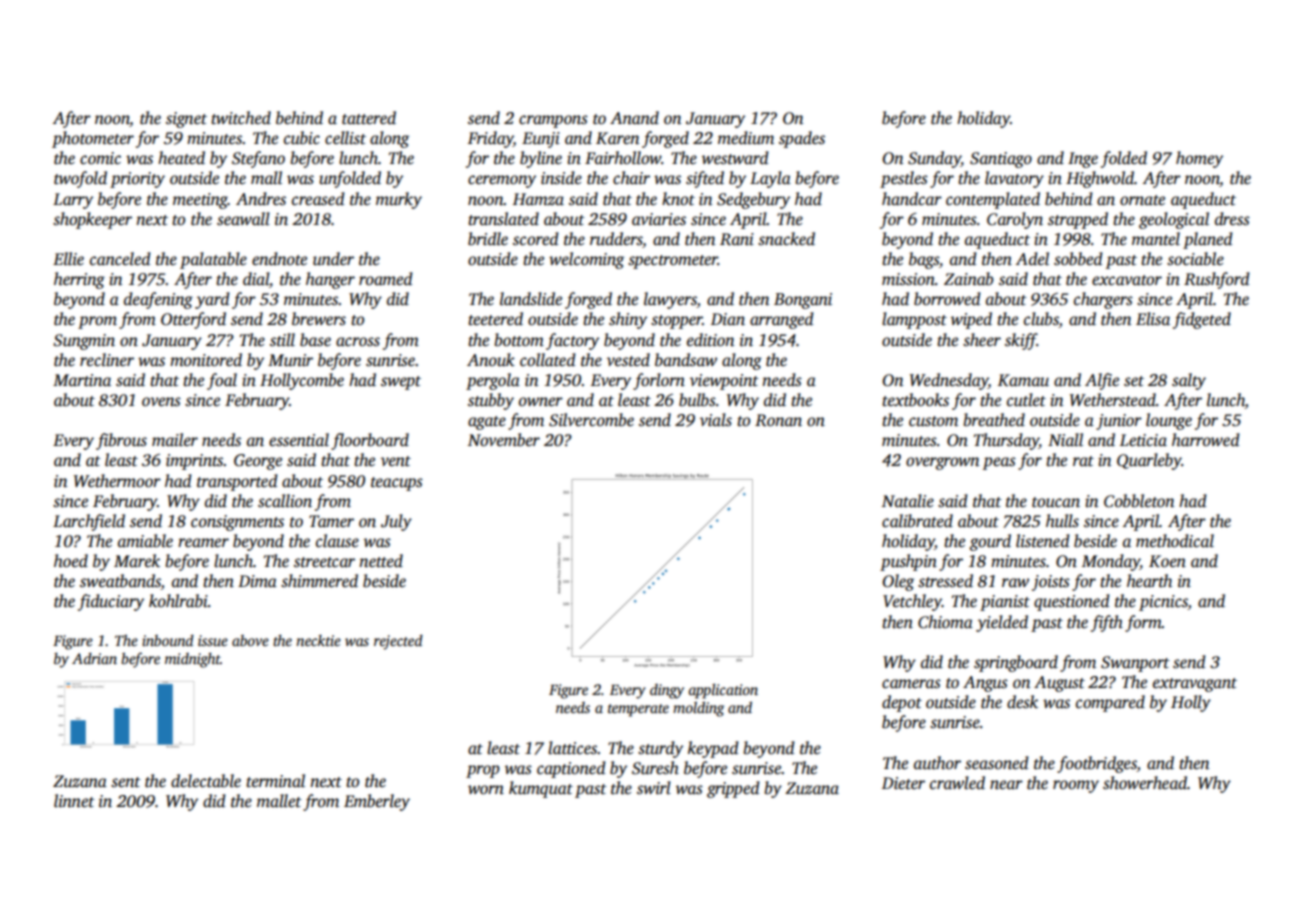 The image size is (1308, 924). Describe the element at coordinates (318, 640) in the screenshot. I see `necktie` at that location.
